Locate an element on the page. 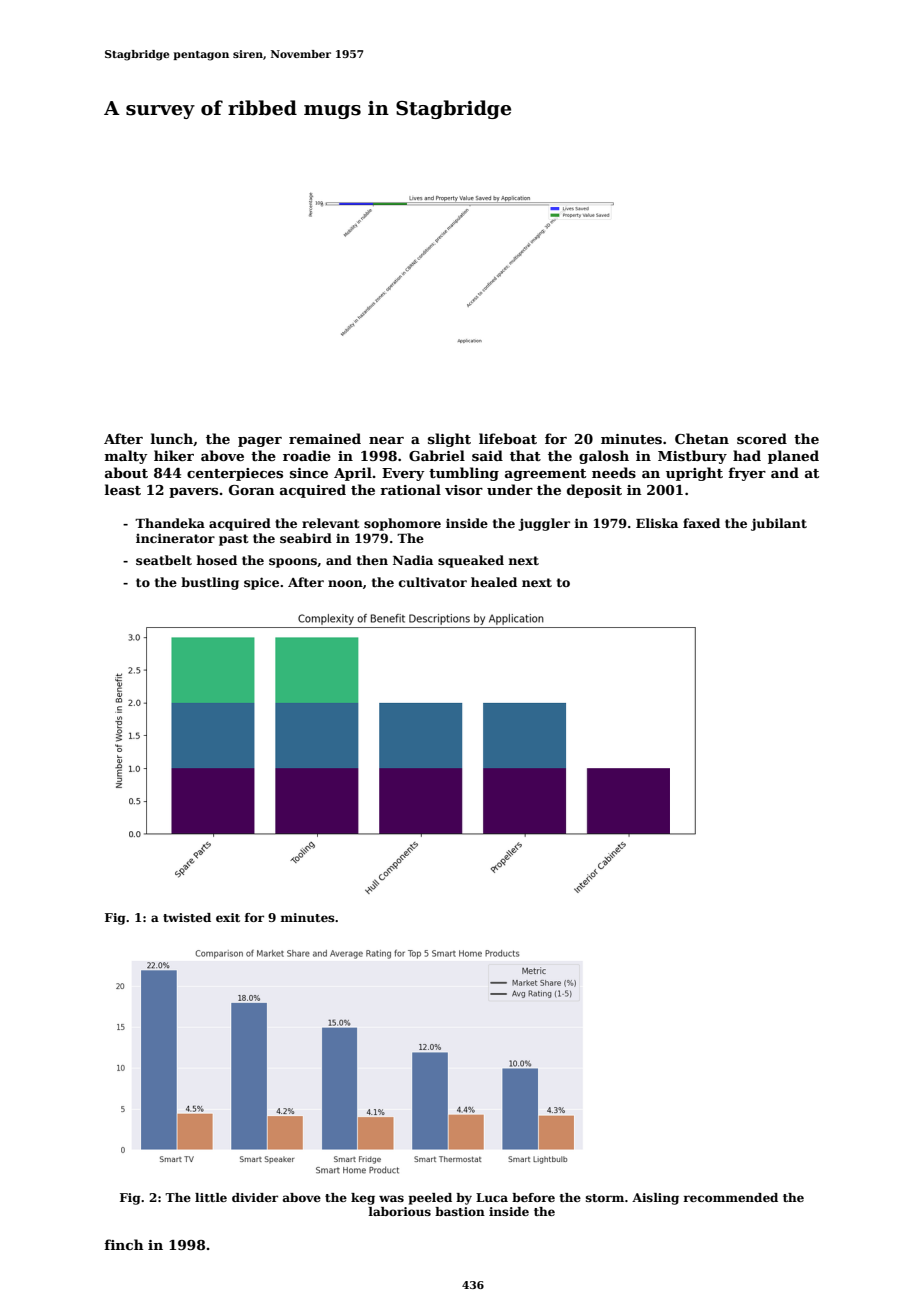 The width and height of the page is (924, 1308). Luca is located at coordinates (492, 1197).
